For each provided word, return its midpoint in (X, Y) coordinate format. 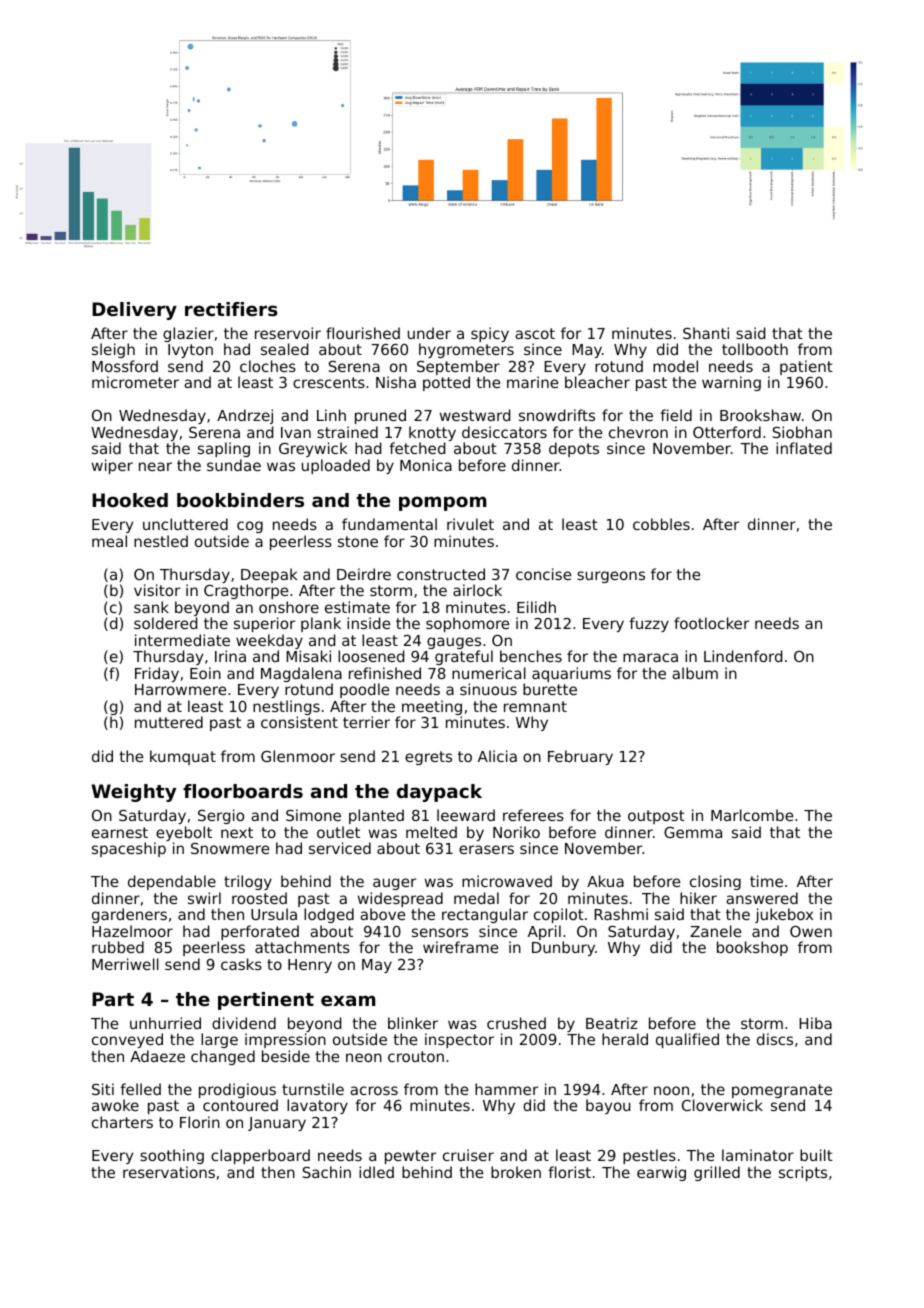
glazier (188, 334)
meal (109, 541)
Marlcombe (752, 815)
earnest (120, 832)
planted (376, 816)
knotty (432, 433)
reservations (169, 1172)
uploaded (336, 466)
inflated (804, 448)
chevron (638, 432)
